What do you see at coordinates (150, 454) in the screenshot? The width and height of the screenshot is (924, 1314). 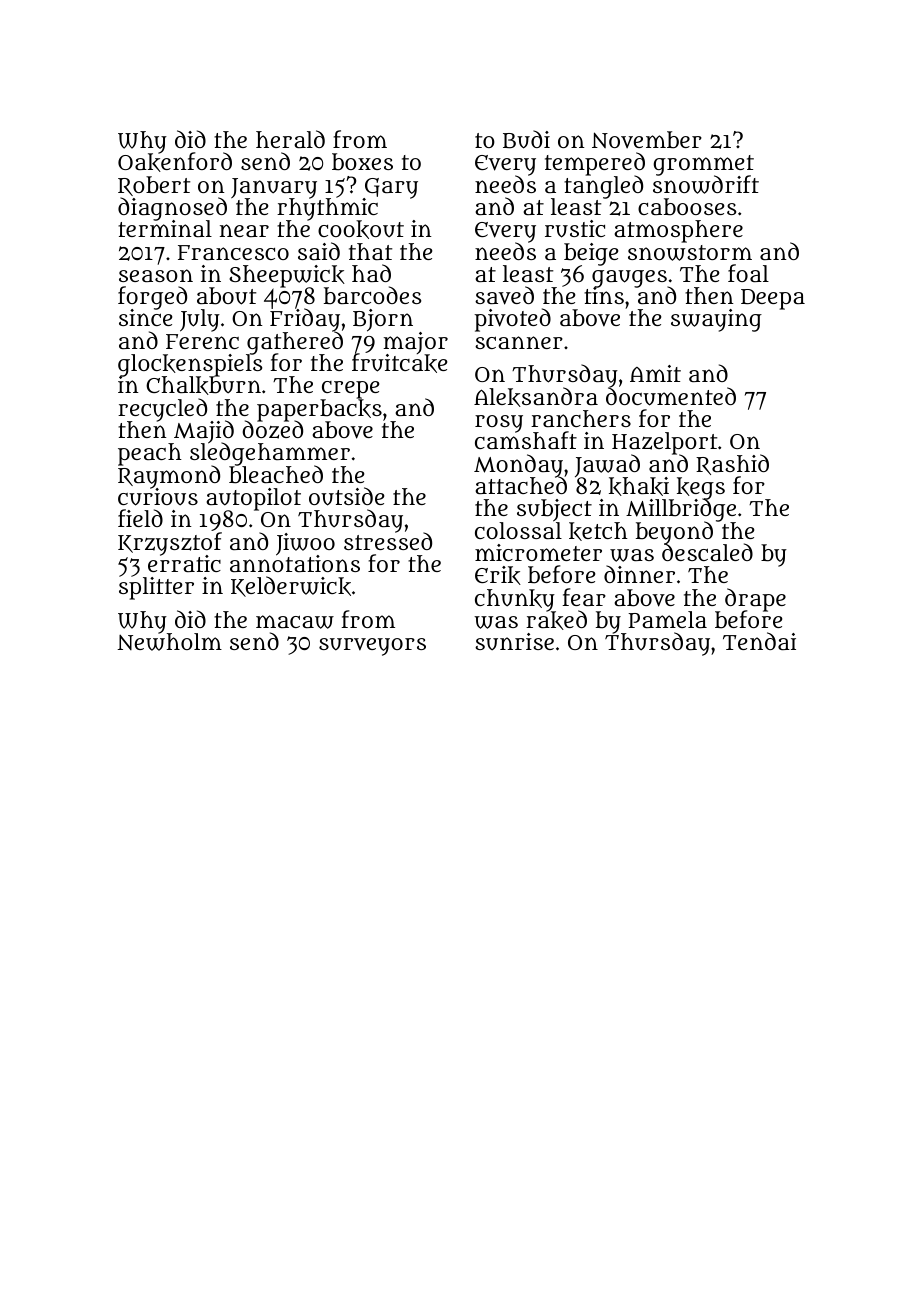 I see `peach` at bounding box center [150, 454].
